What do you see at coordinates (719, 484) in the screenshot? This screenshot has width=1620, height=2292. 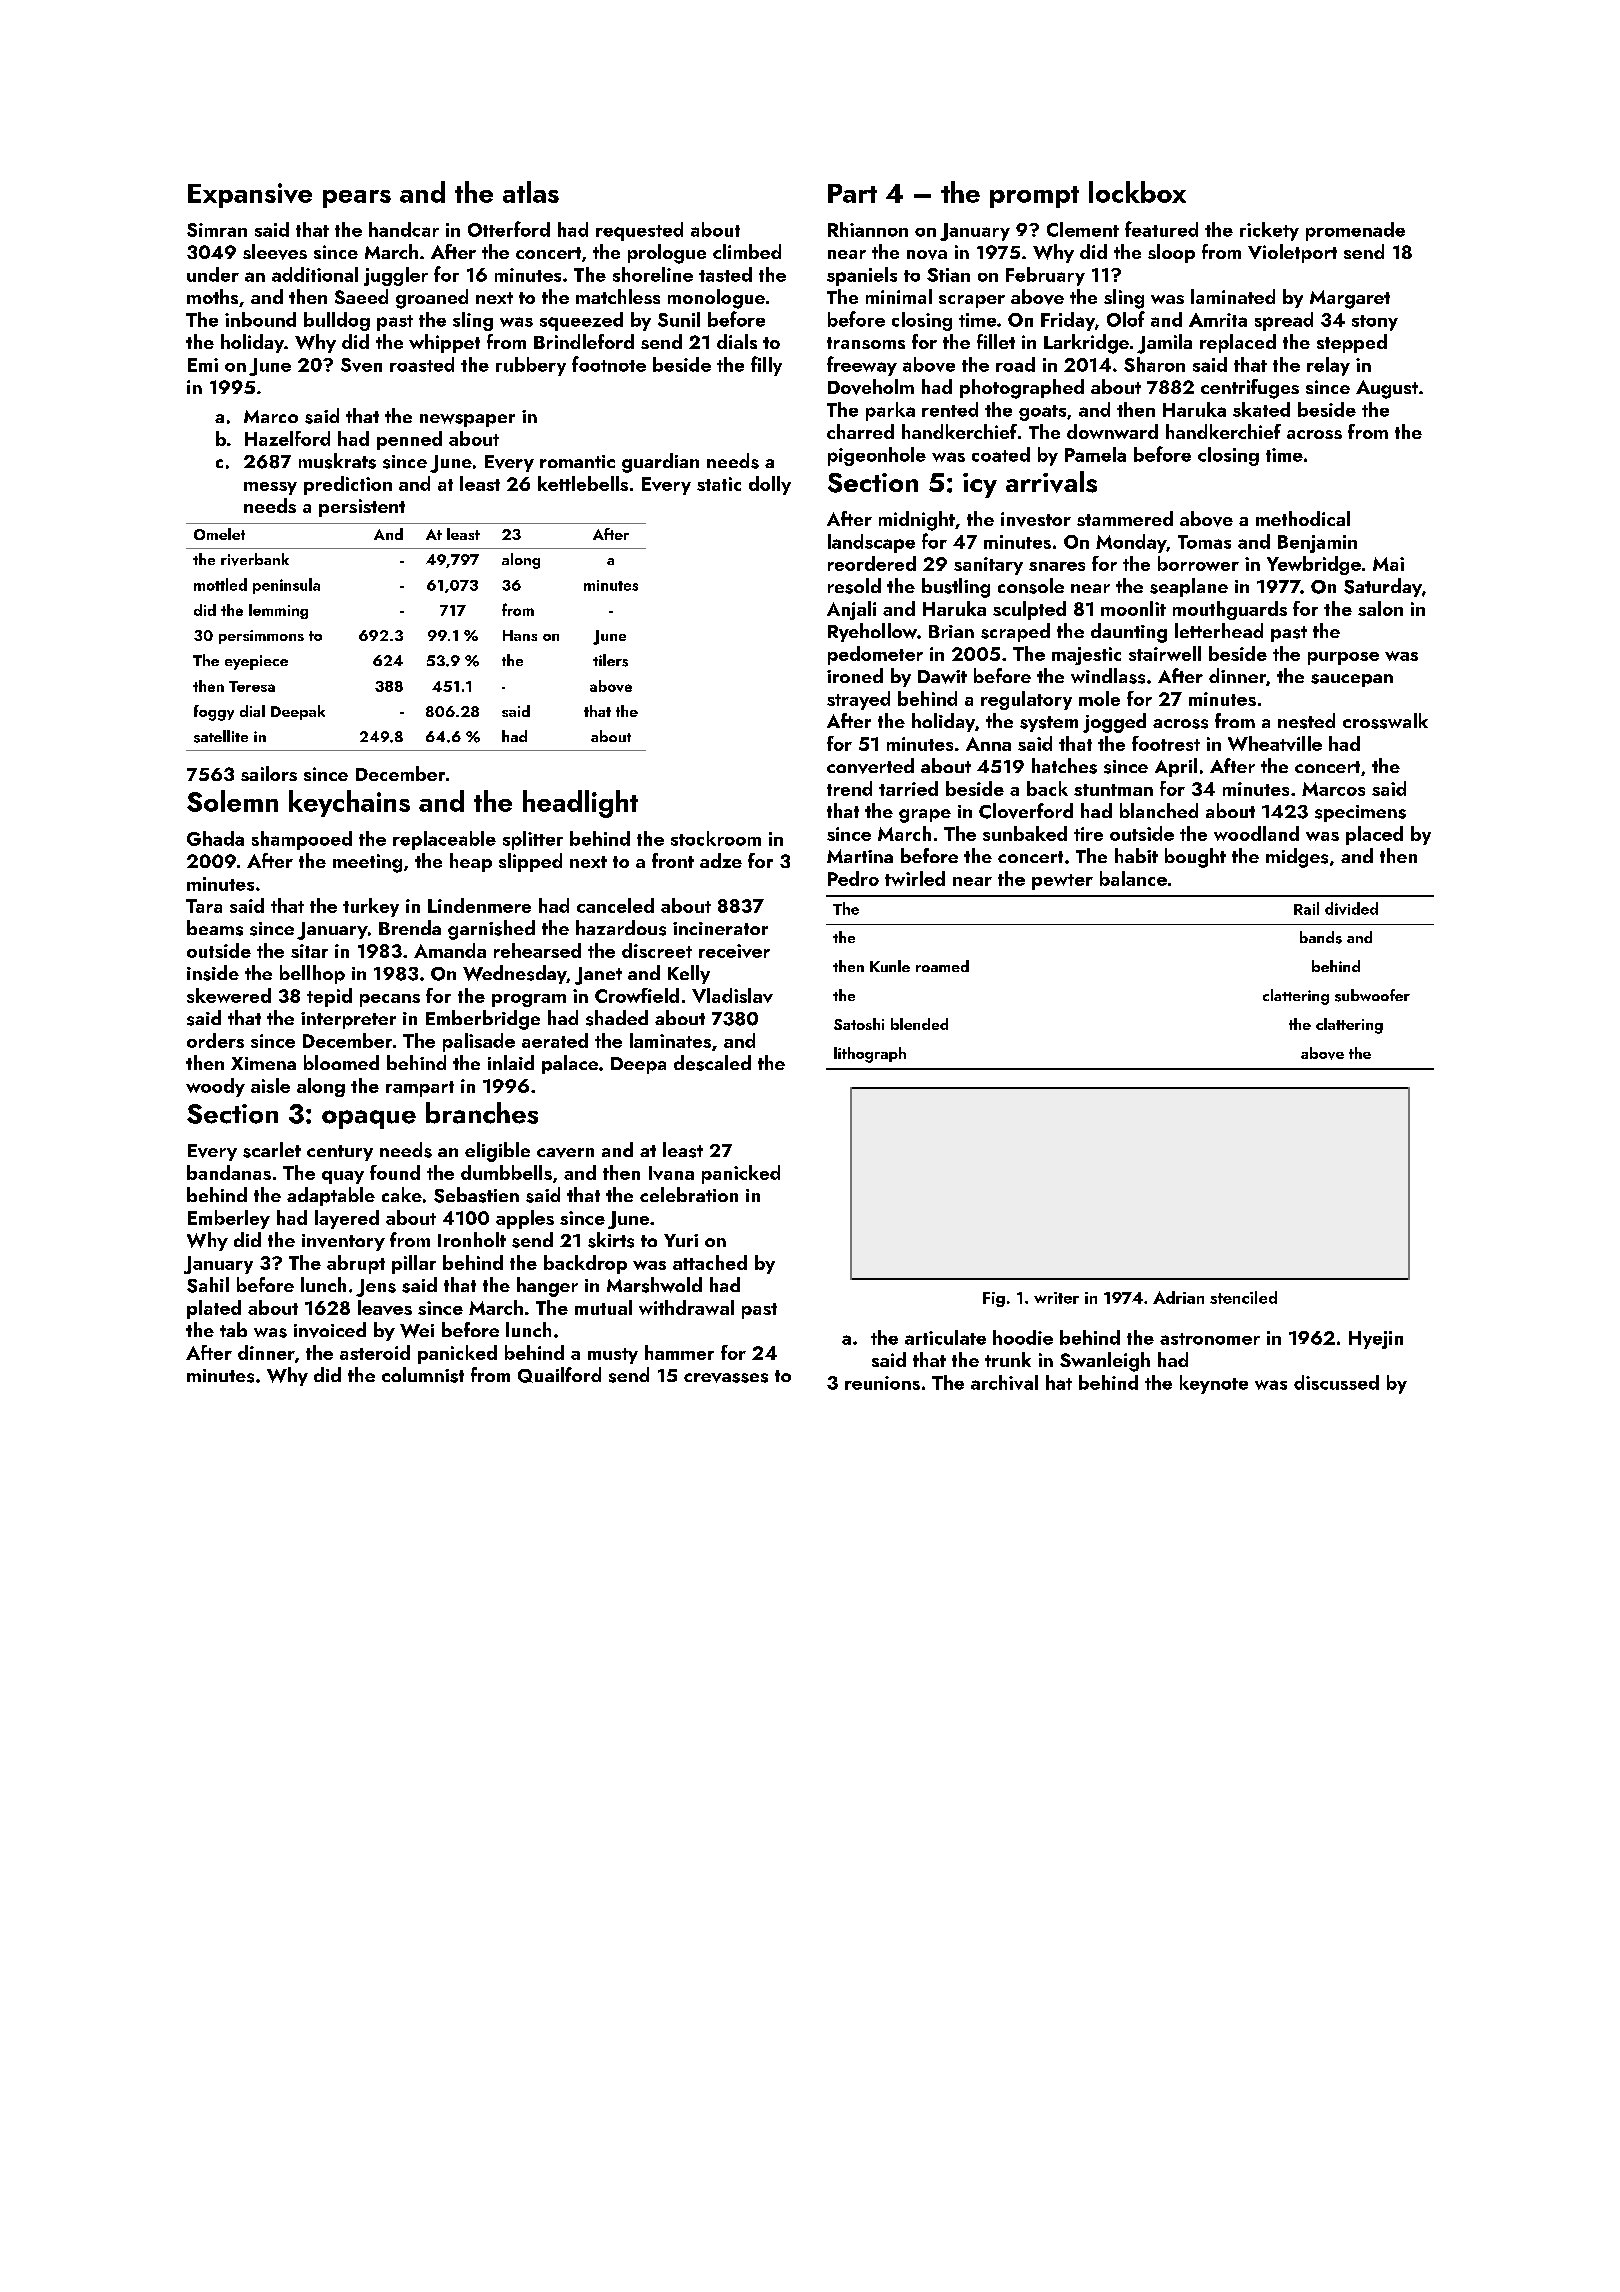 I see `static` at bounding box center [719, 484].
